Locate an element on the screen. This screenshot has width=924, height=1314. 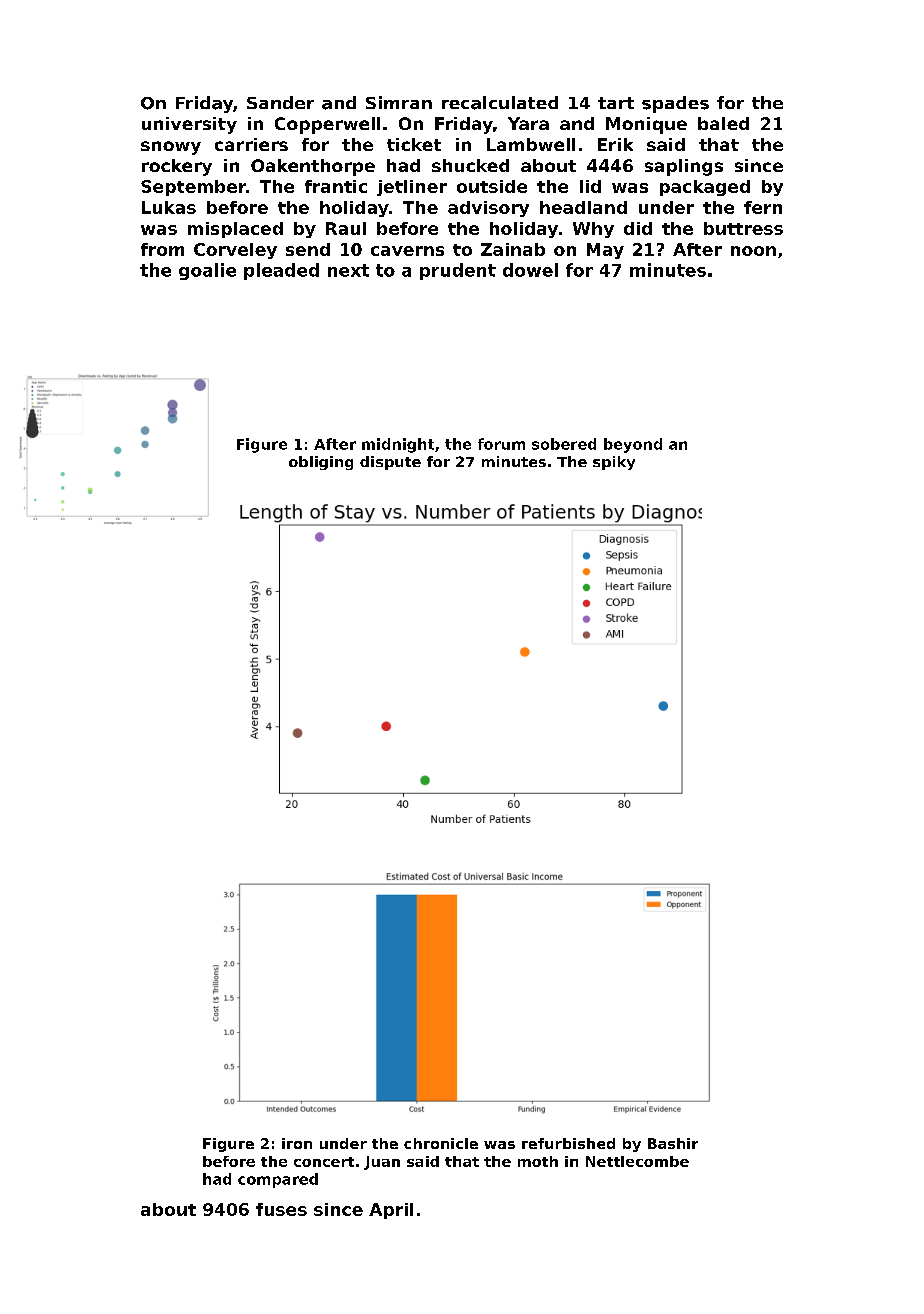
fuses is located at coordinates (281, 1209).
